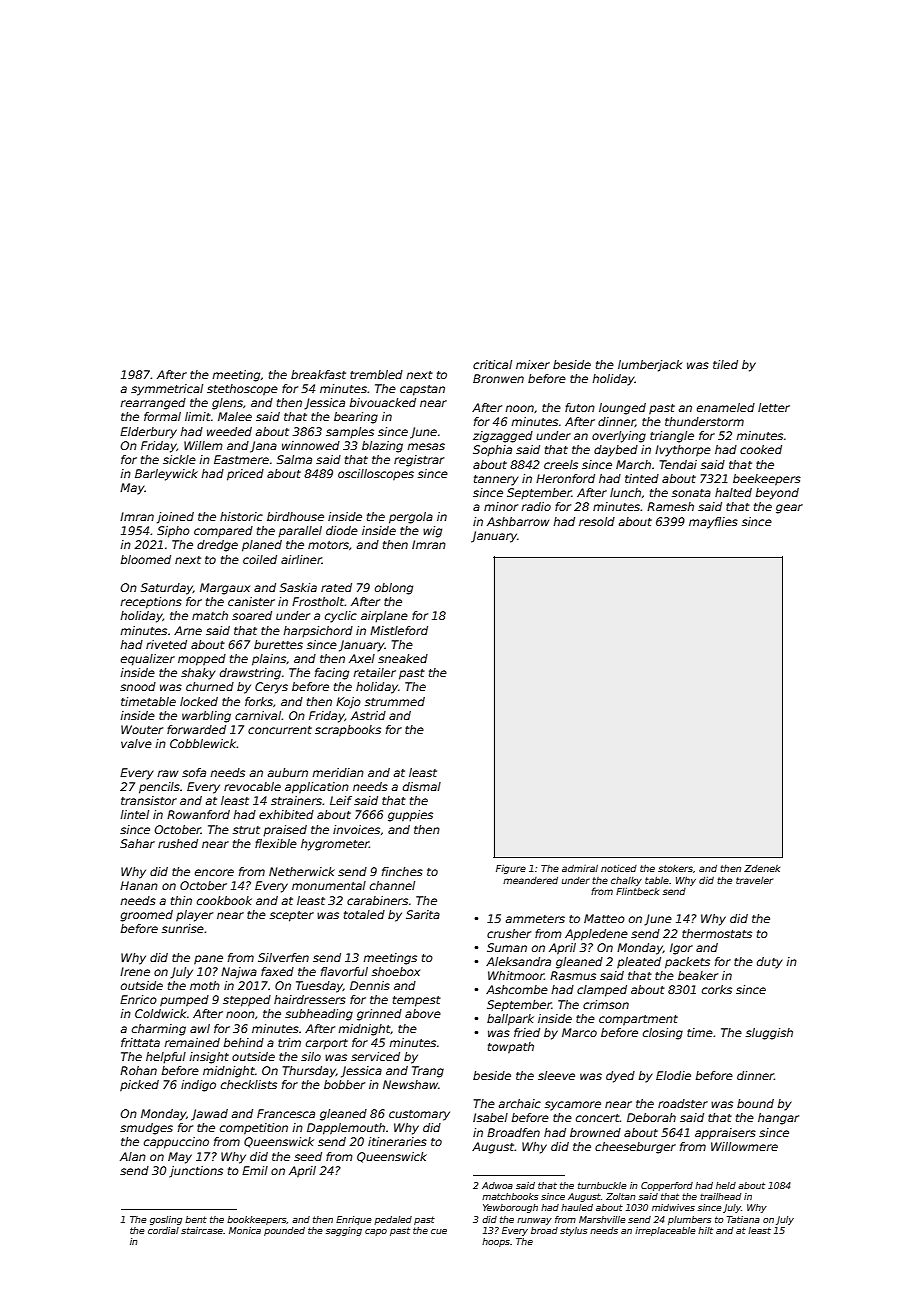 The height and width of the screenshot is (1308, 924). Describe the element at coordinates (619, 437) in the screenshot. I see `overlying` at that location.
